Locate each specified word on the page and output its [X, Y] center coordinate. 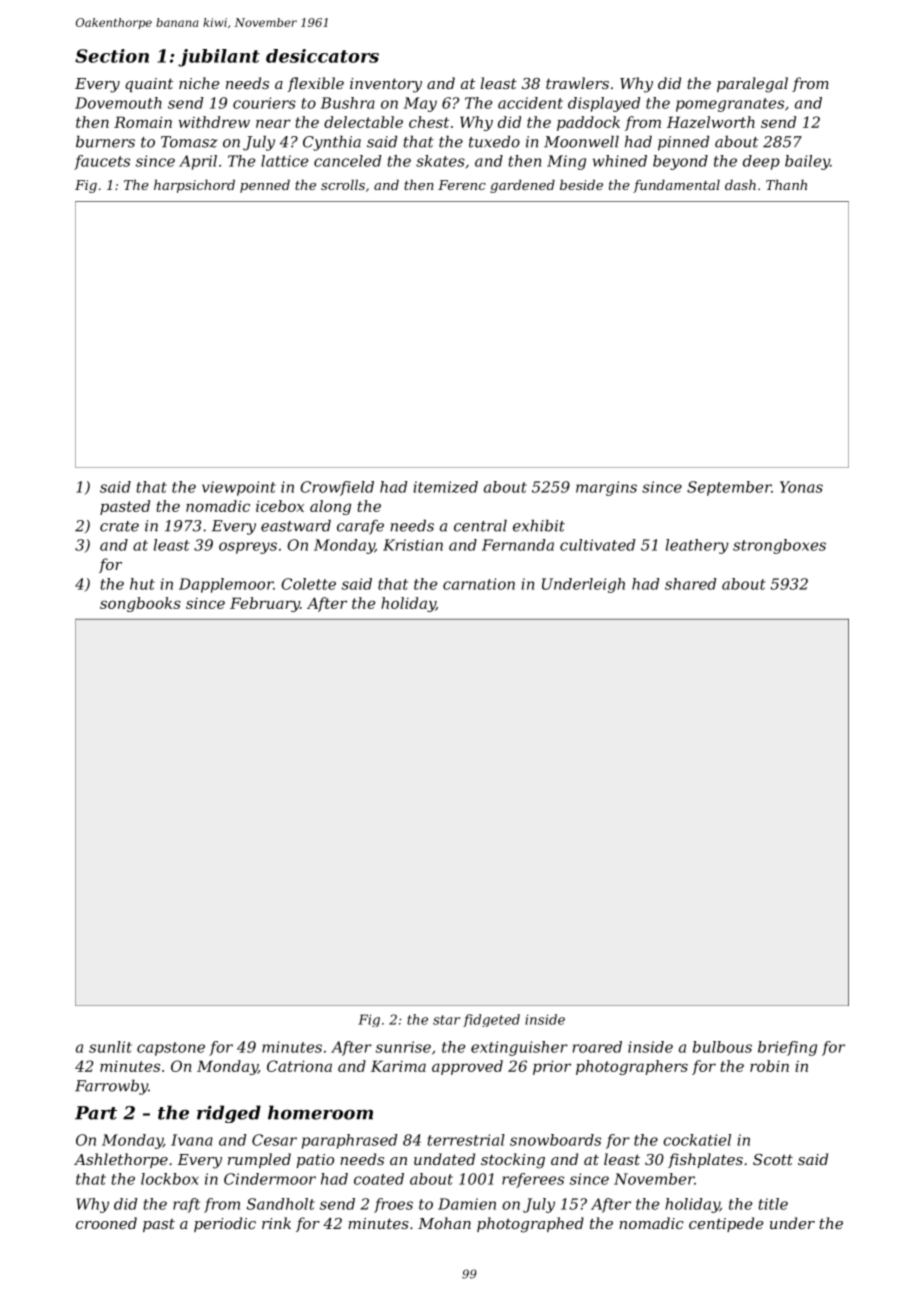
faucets [102, 162]
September [729, 488]
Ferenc [462, 185]
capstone [171, 1049]
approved [467, 1067]
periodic [225, 1224]
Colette [308, 584]
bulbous [722, 1047]
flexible [316, 84]
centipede [726, 1224]
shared [690, 584]
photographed [530, 1225]
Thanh [786, 184]
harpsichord [194, 186]
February [265, 604]
